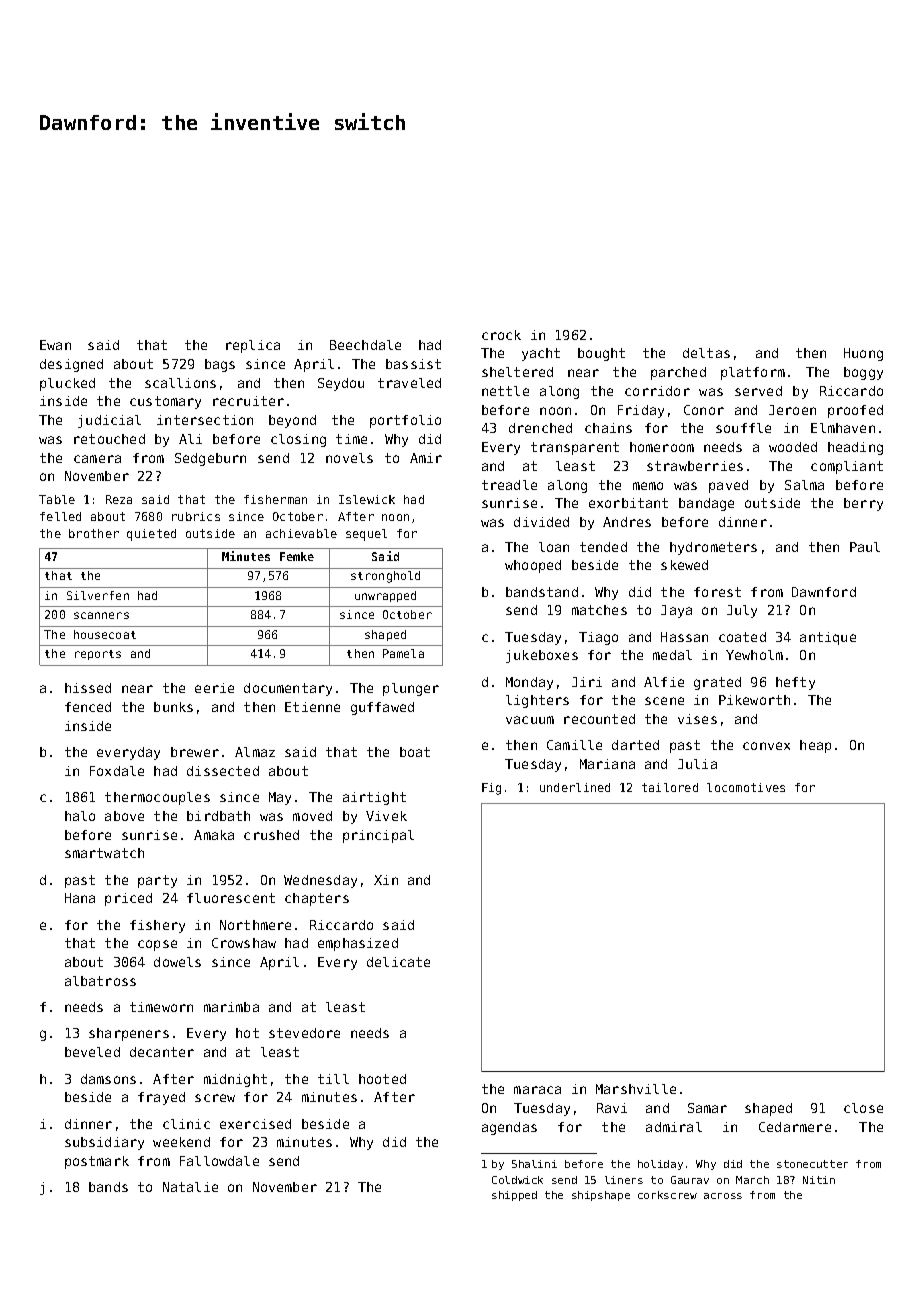 The width and height of the document is (924, 1308). What do you see at coordinates (231, 1007) in the document?
I see `marimba` at bounding box center [231, 1007].
